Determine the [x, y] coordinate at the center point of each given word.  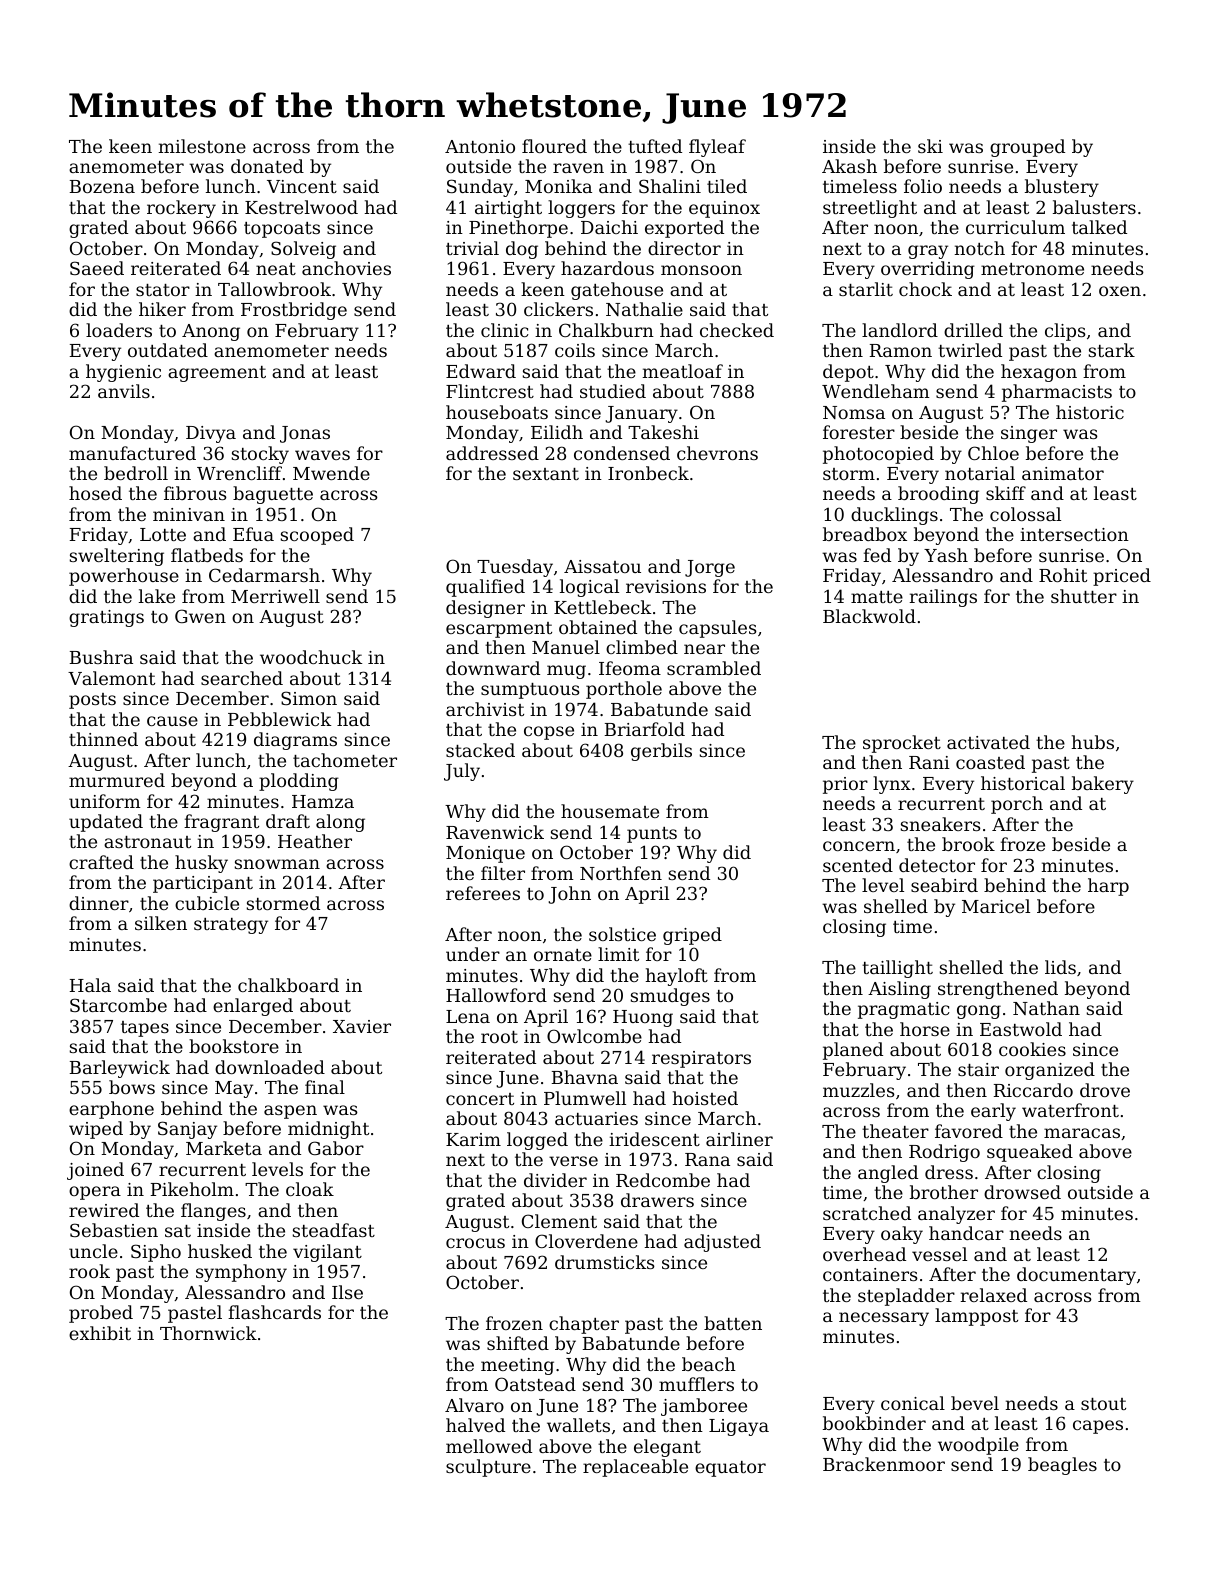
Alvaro [474, 1405]
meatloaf [683, 371]
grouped [1027, 148]
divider [555, 1180]
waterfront [1070, 1110]
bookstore [234, 1046]
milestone [202, 146]
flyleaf [717, 148]
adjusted [722, 1243]
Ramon [901, 350]
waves [322, 455]
